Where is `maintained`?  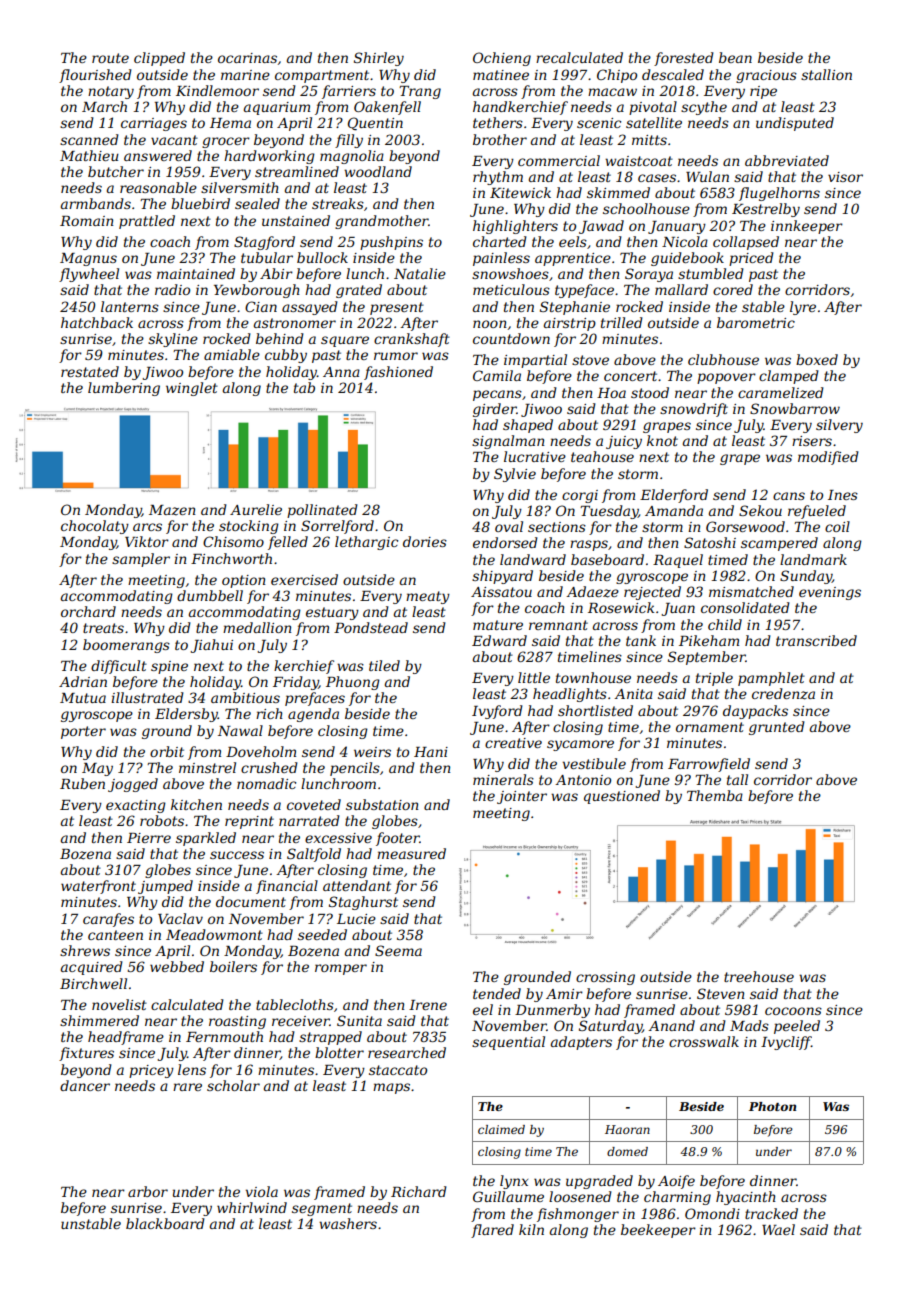
maintained is located at coordinates (196, 273).
